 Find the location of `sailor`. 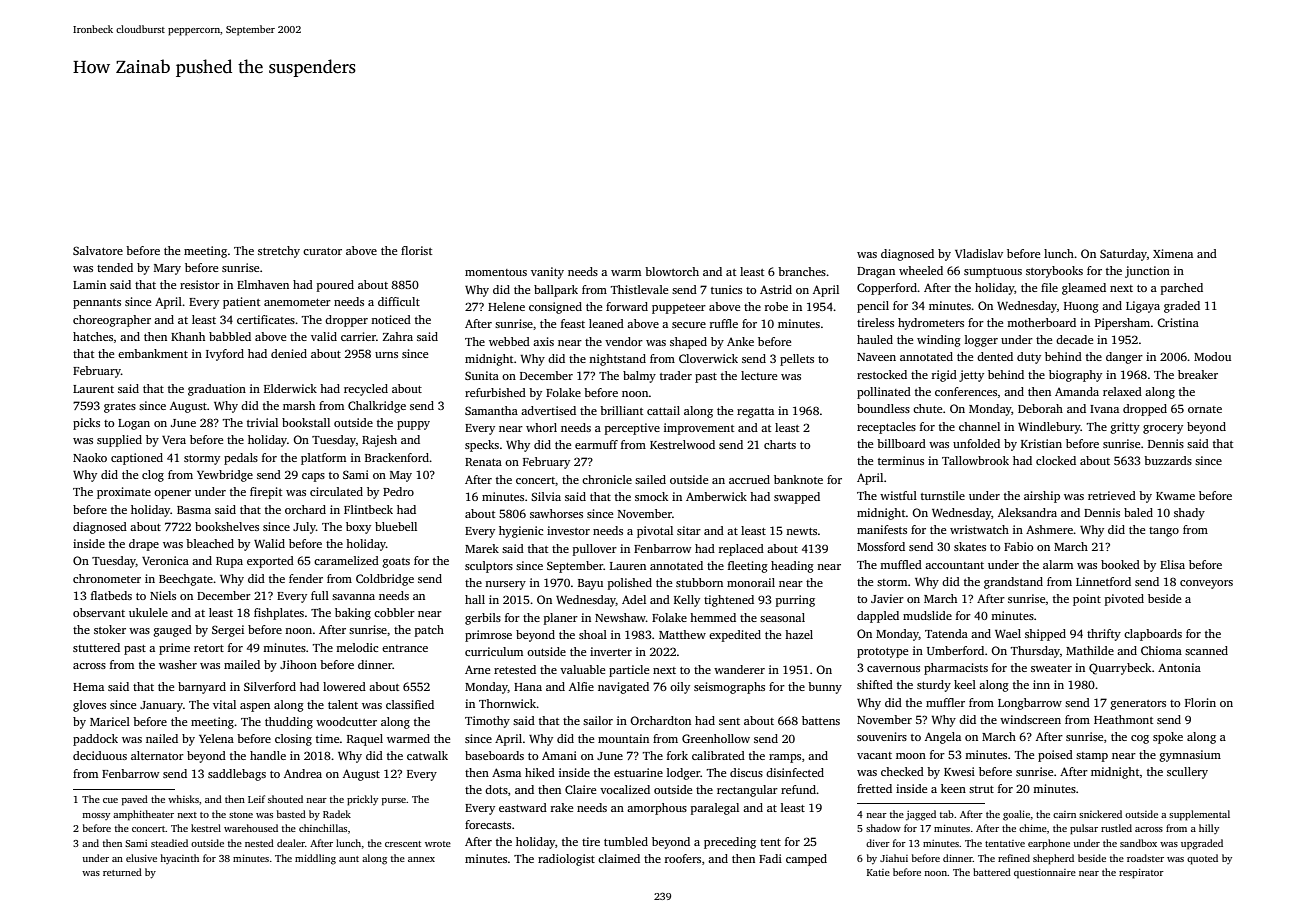

sailor is located at coordinates (598, 720).
